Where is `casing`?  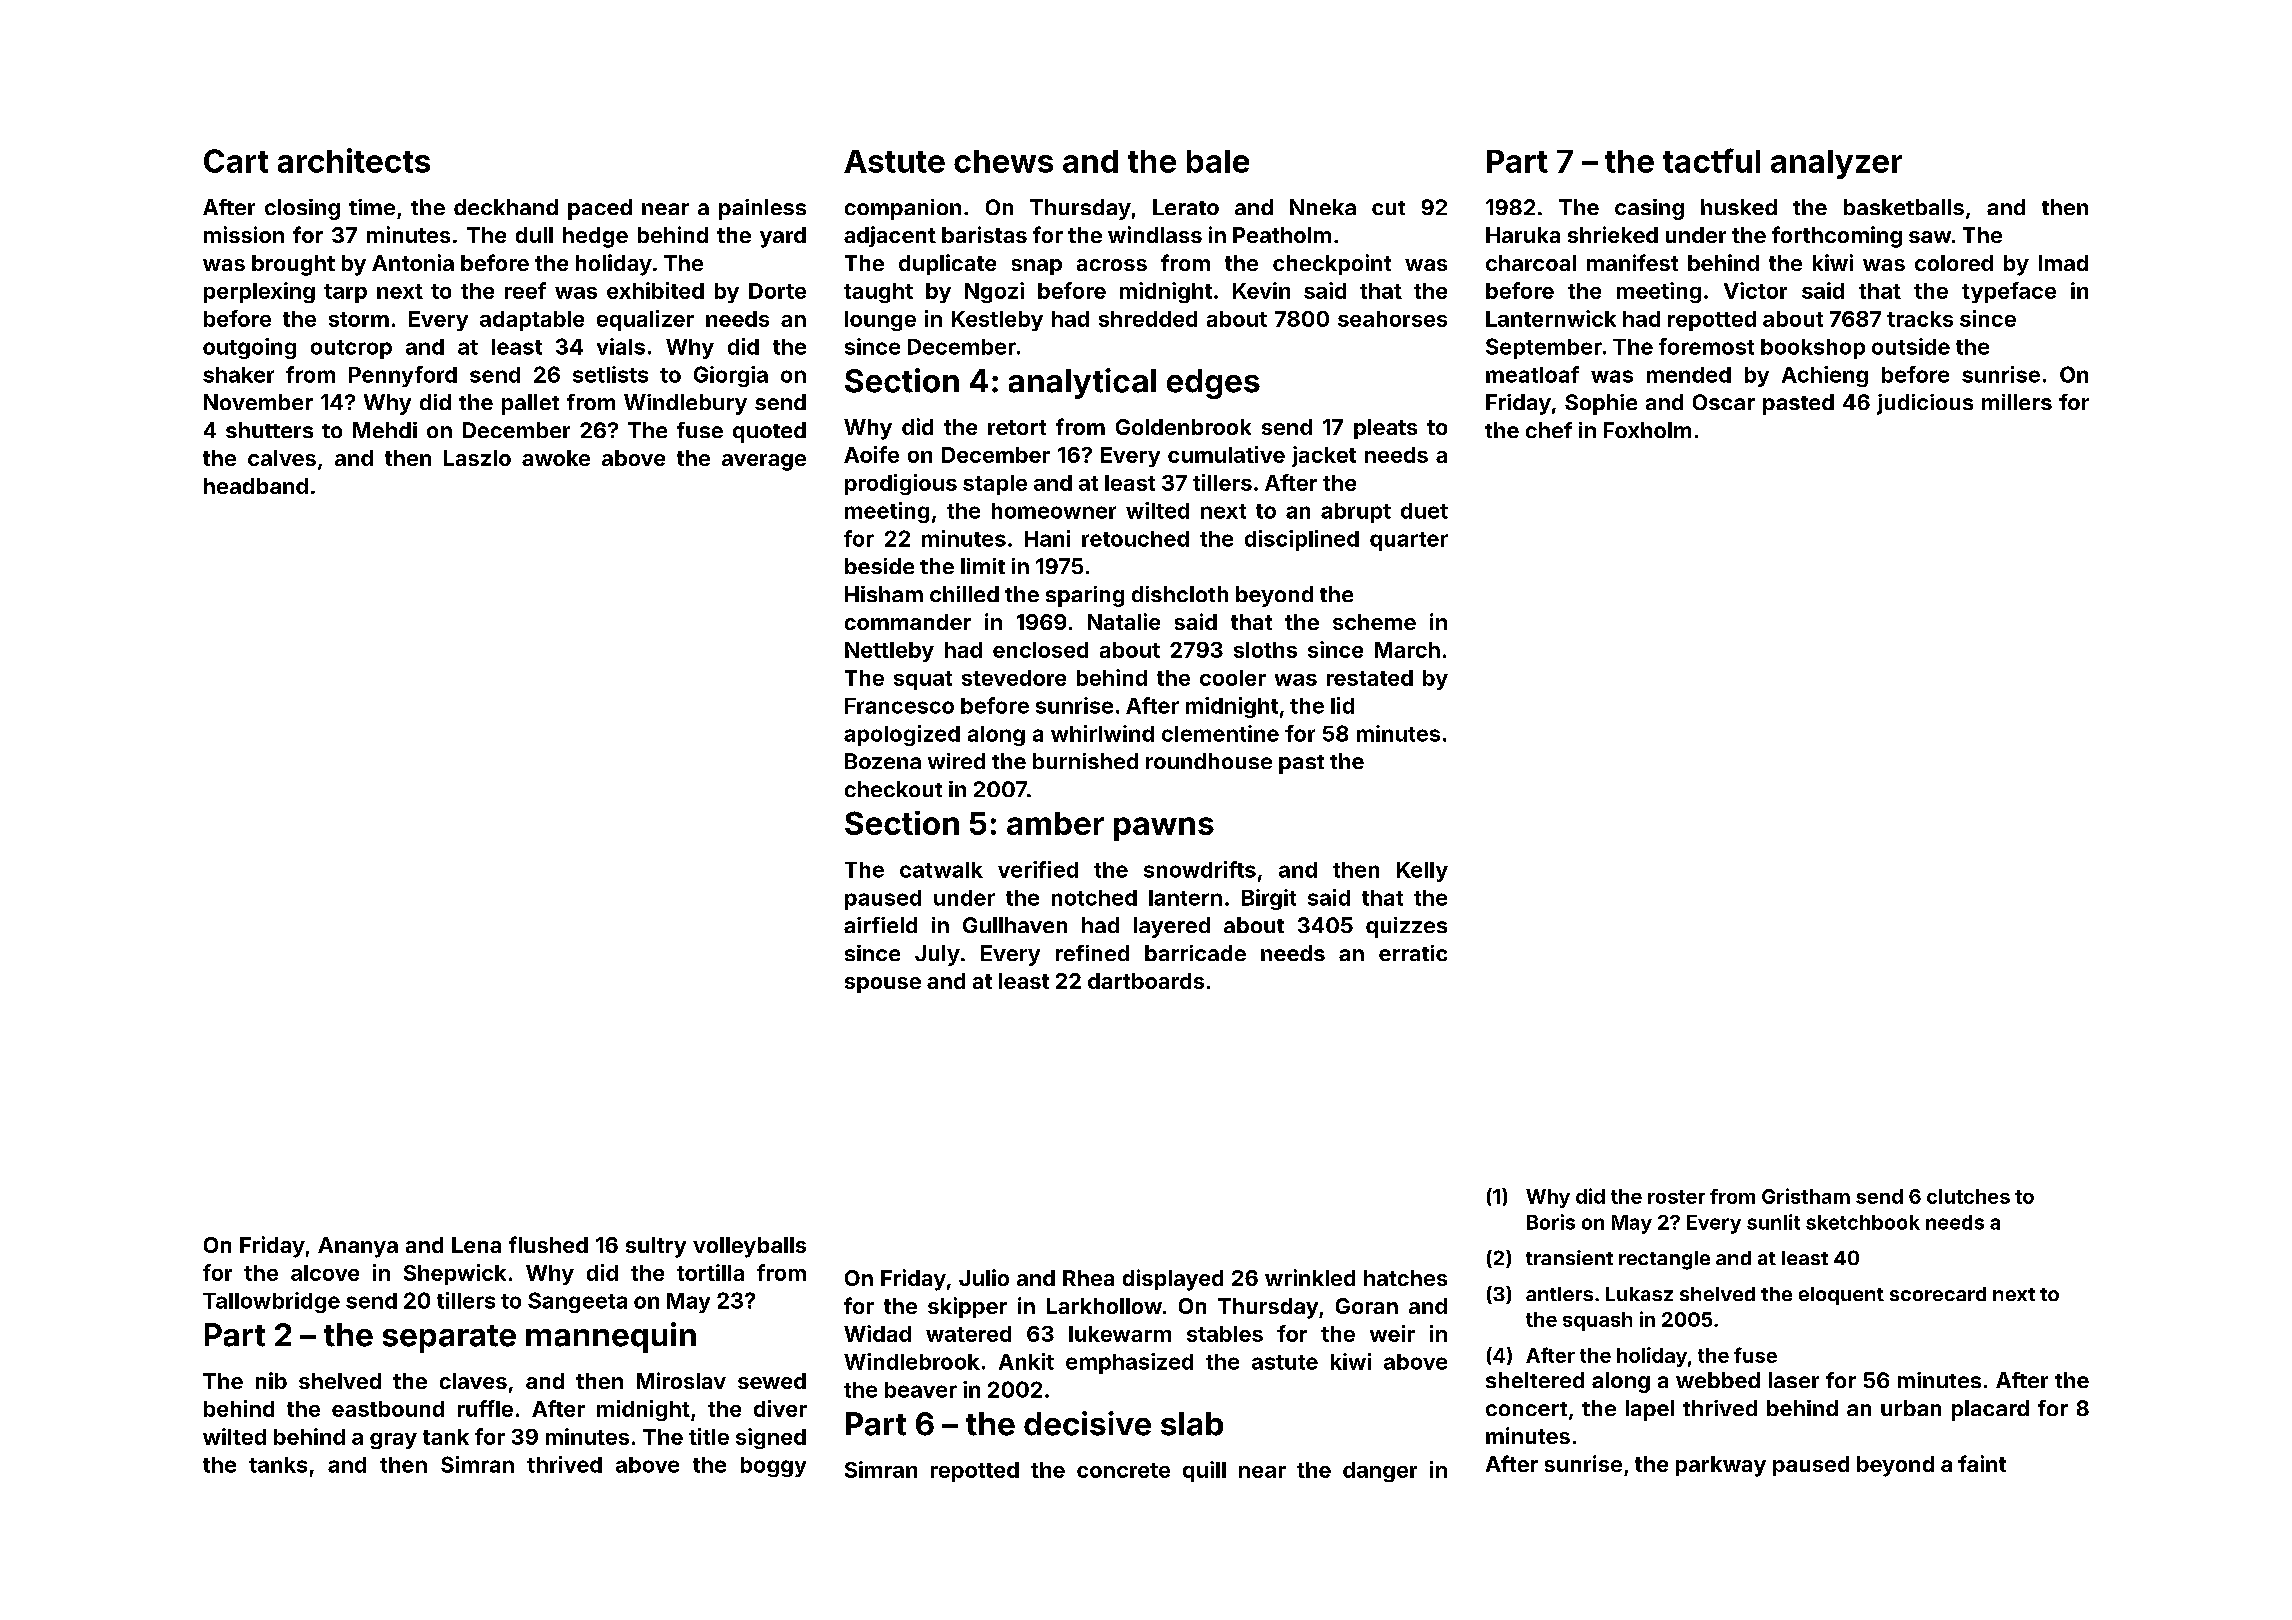
casing is located at coordinates (1649, 209).
